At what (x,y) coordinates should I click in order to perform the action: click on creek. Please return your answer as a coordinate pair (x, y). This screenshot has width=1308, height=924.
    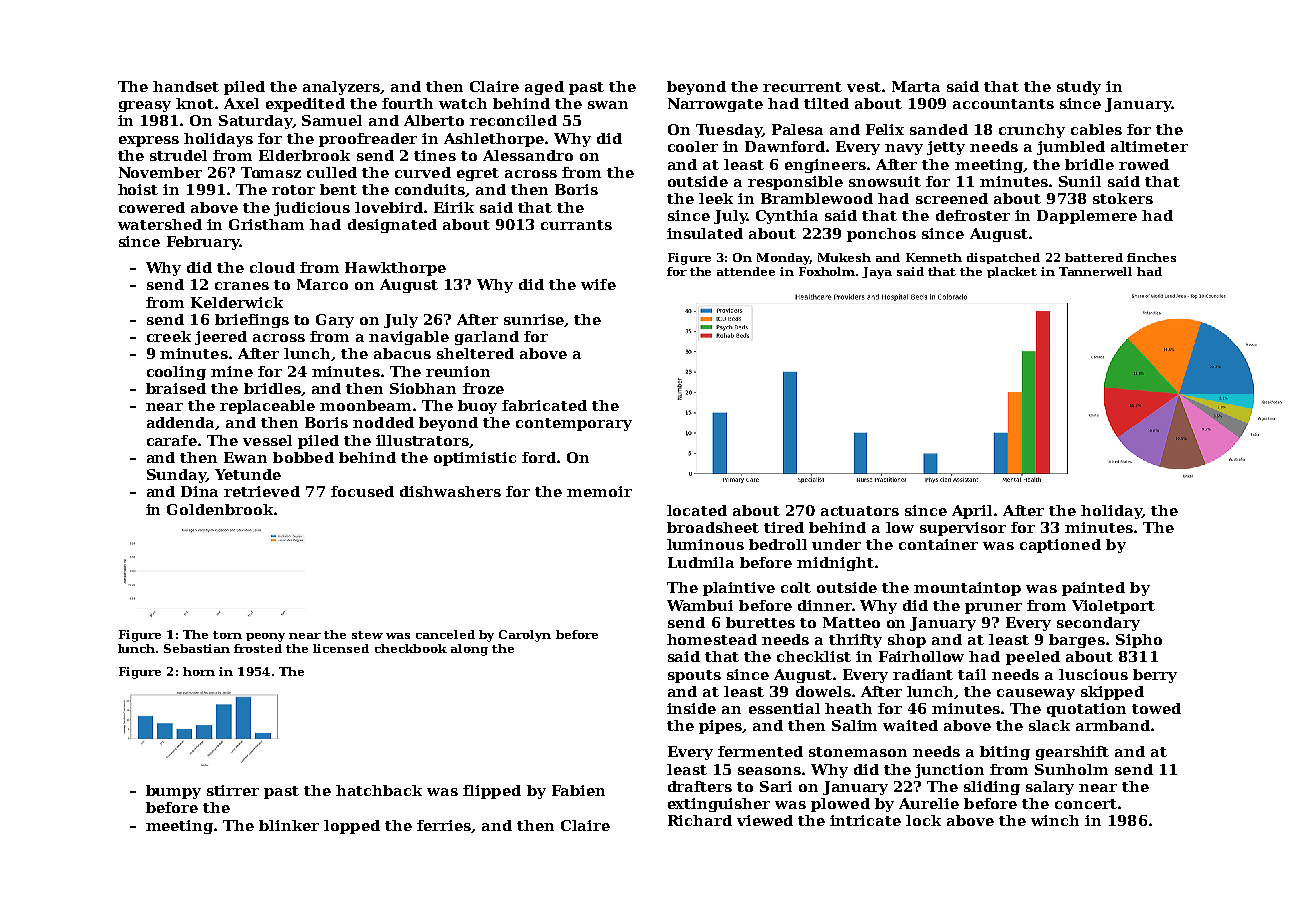
    Looking at the image, I should click on (169, 336).
